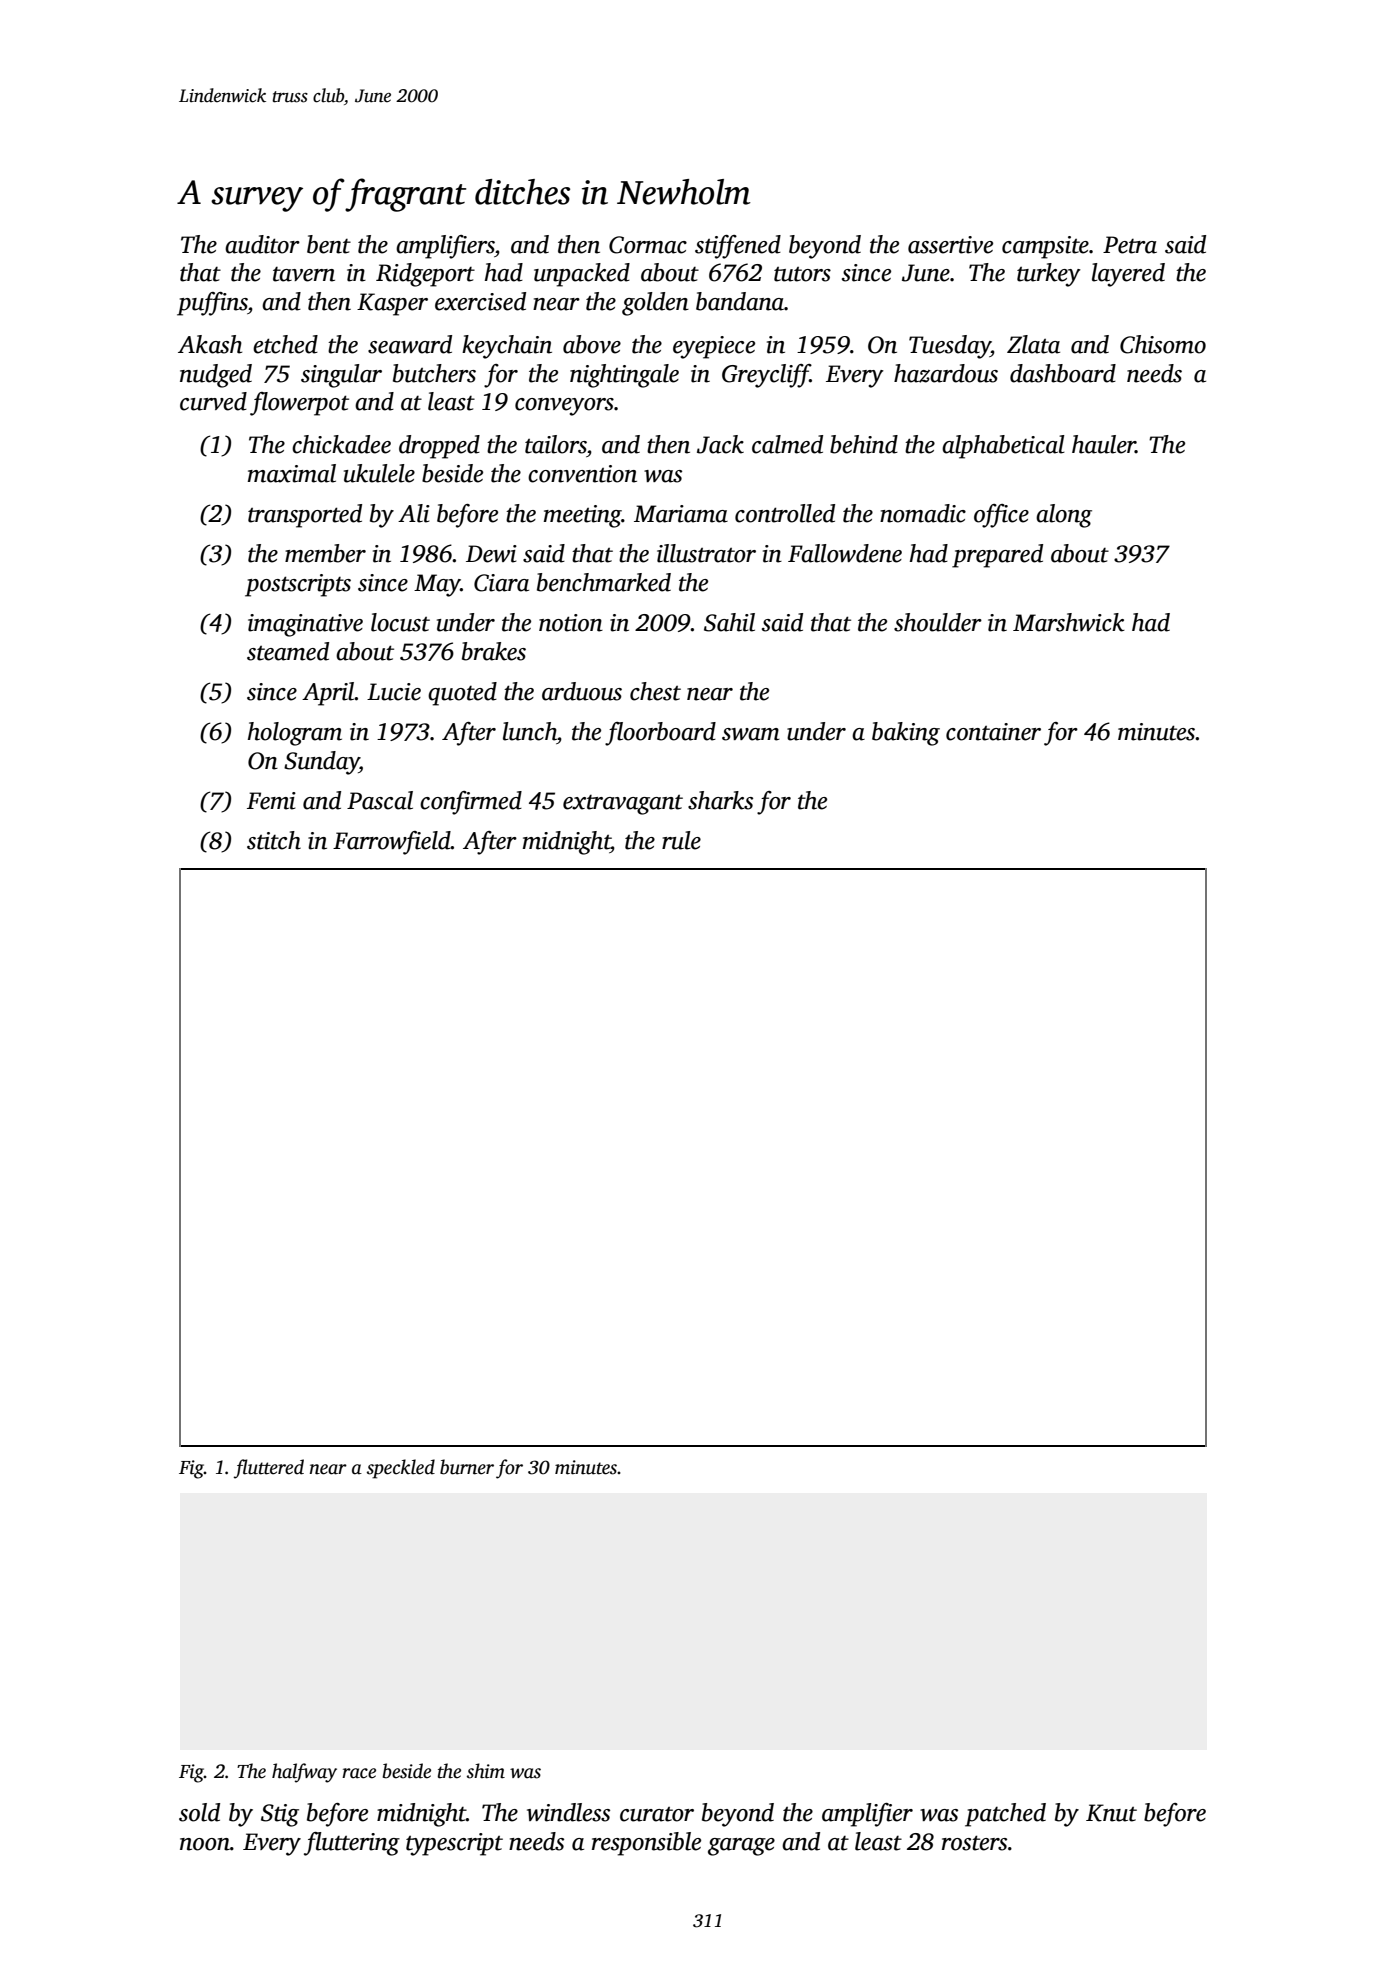 This image has height=1969, width=1386. I want to click on nudged, so click(216, 376).
